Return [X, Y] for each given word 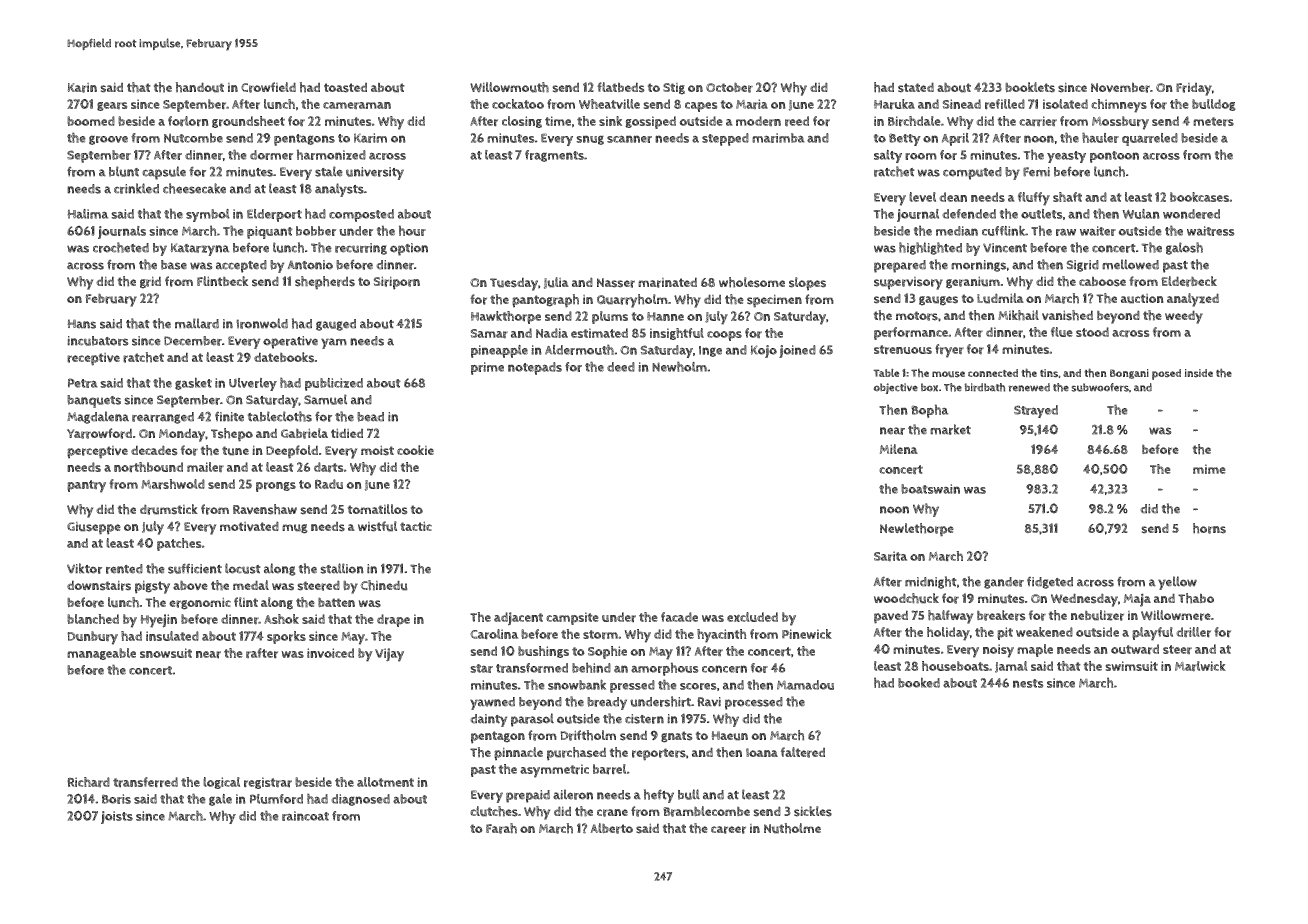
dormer [271, 155]
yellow [1177, 583]
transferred [145, 782]
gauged [336, 325]
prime [487, 368]
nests [1028, 683]
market [950, 429]
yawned [492, 703]
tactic [416, 526]
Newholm [679, 366]
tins [1049, 373]
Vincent [1005, 248]
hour [412, 230]
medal [251, 585]
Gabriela [304, 433]
